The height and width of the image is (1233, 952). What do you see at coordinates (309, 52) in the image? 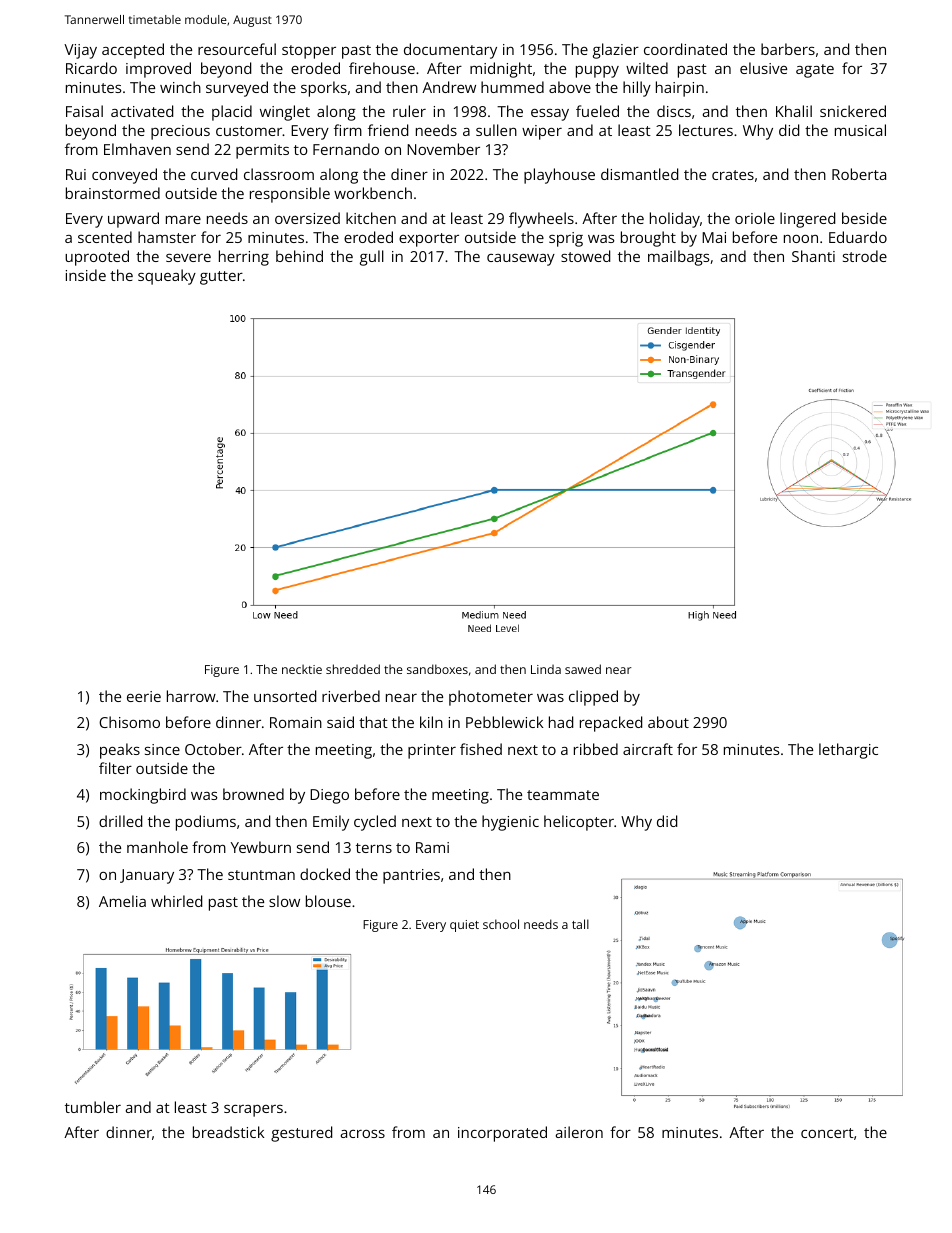
I see `stopper` at bounding box center [309, 52].
